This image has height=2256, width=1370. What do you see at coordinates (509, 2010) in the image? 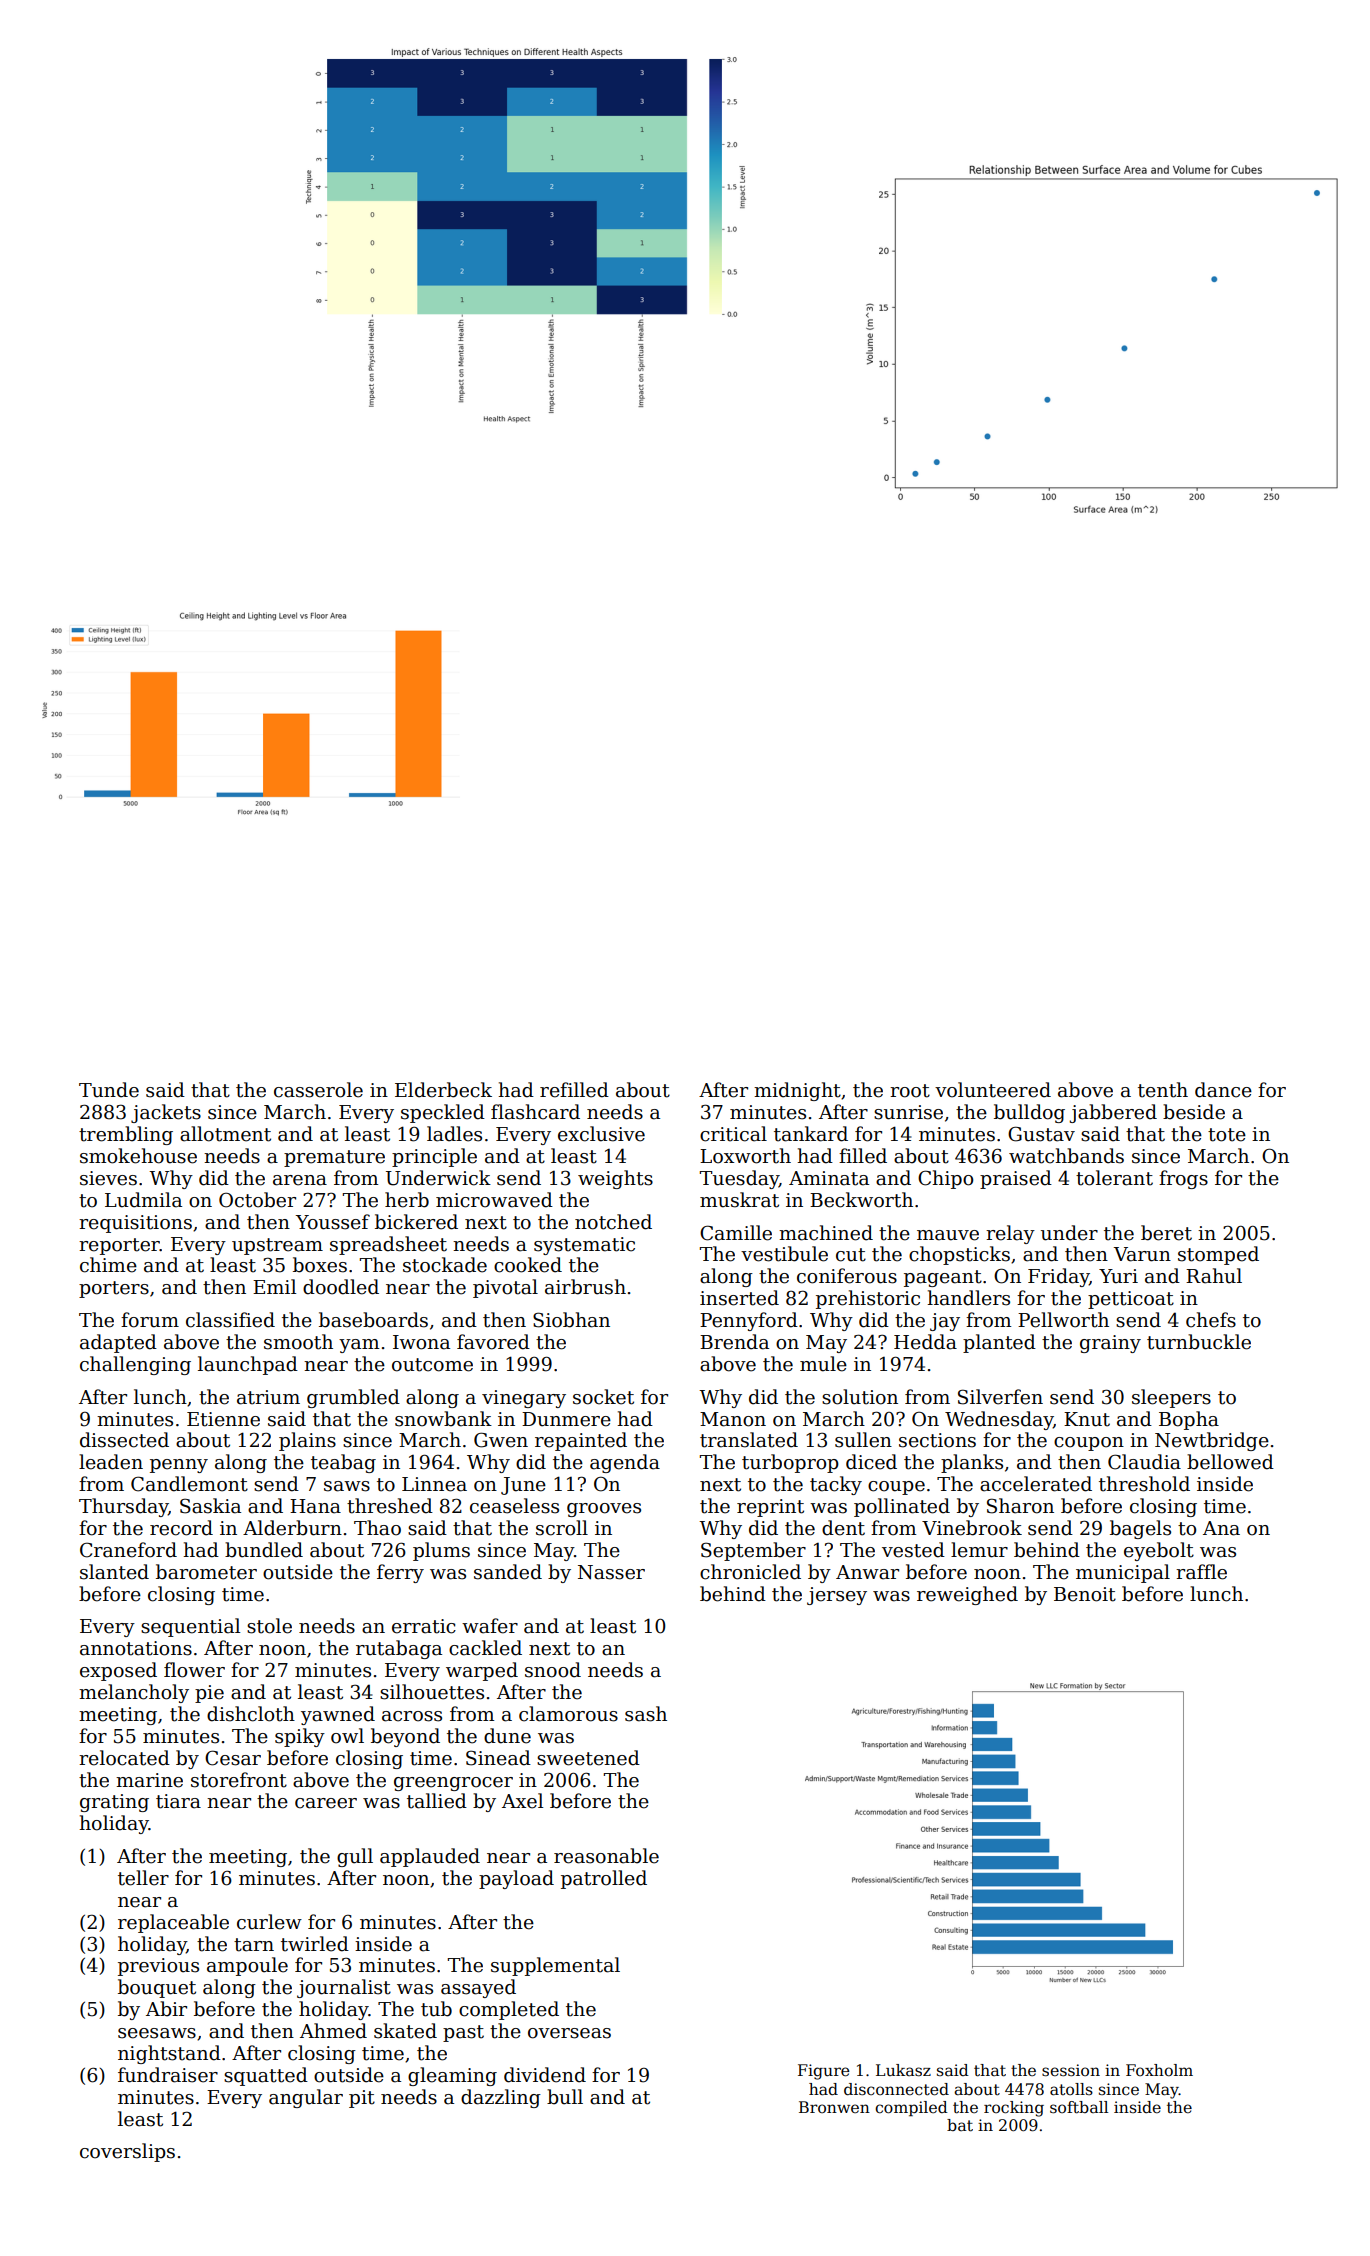
I see `completed` at bounding box center [509, 2010].
